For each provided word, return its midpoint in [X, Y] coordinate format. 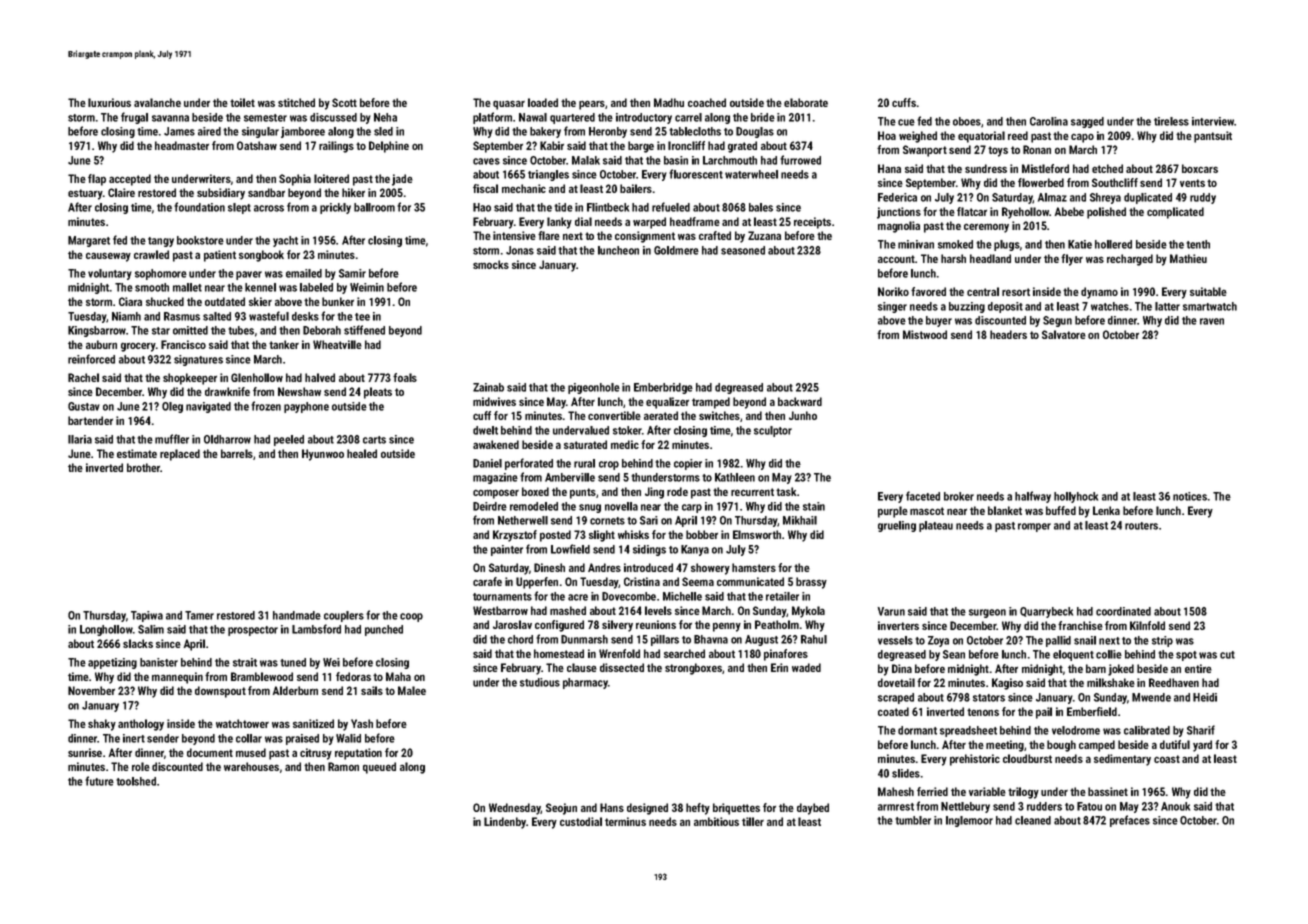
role [141, 766]
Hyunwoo [323, 455]
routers [1141, 526]
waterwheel [751, 174]
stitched [296, 102]
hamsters [754, 567]
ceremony [986, 228]
